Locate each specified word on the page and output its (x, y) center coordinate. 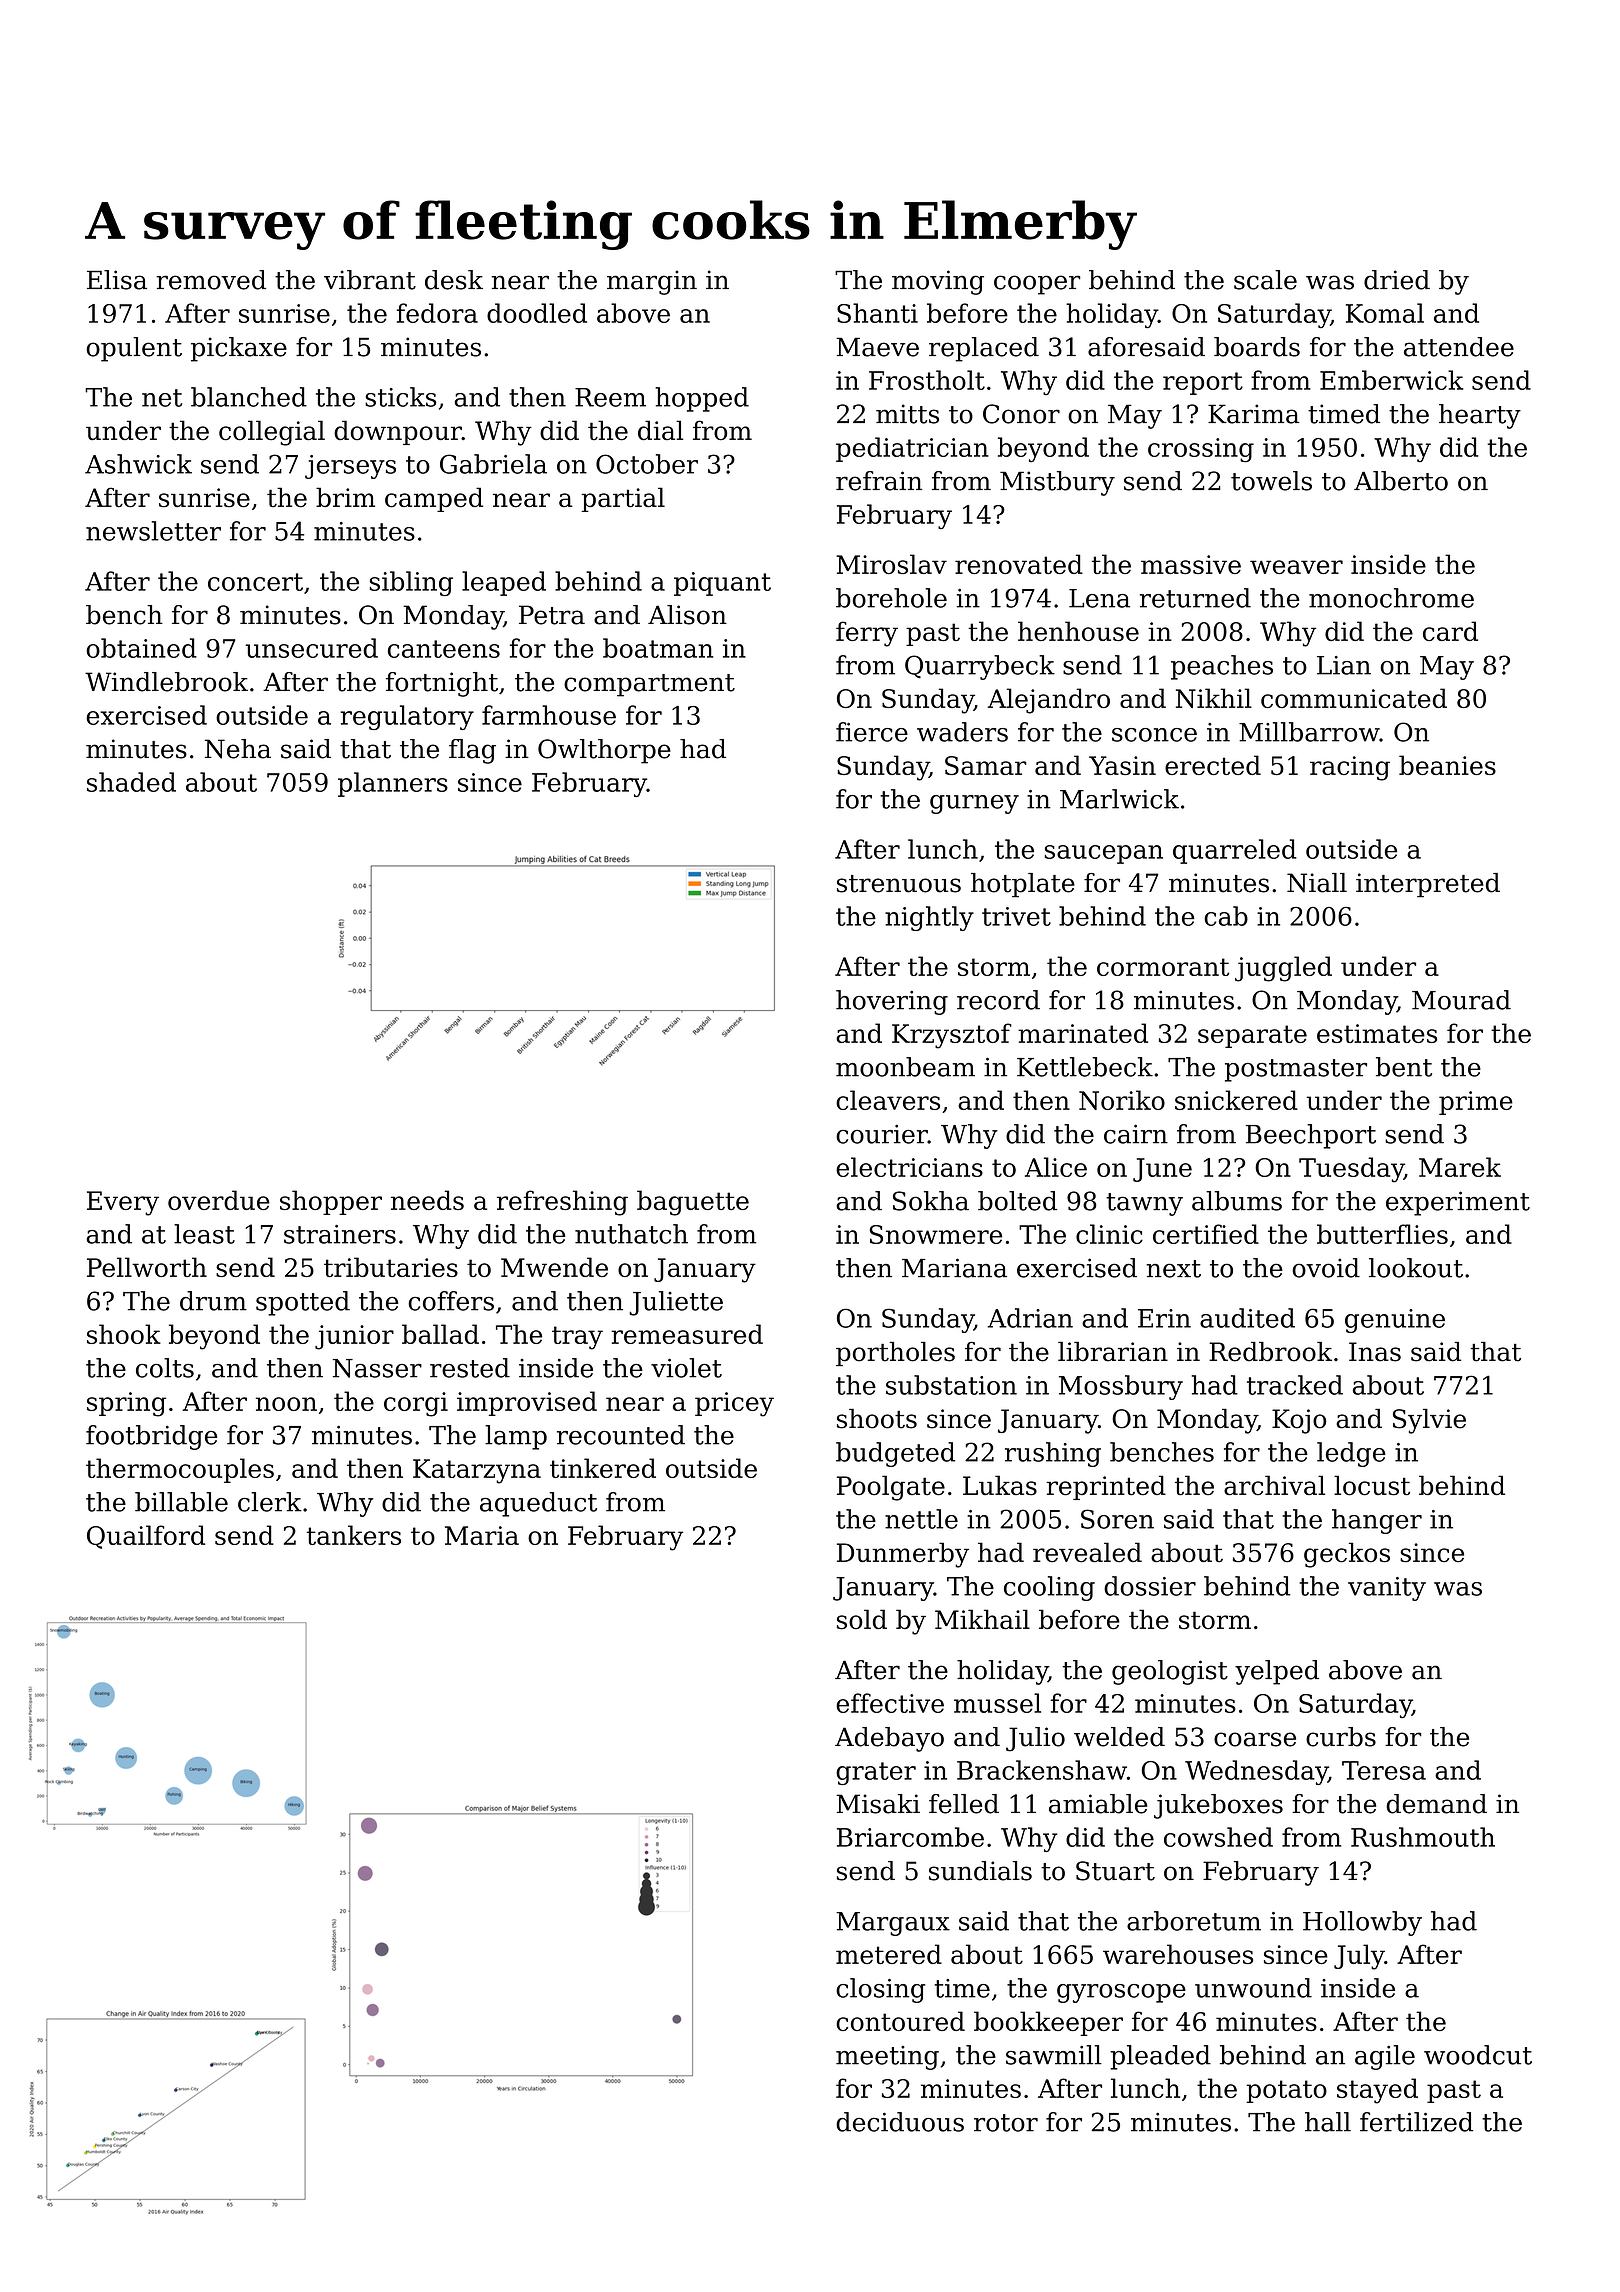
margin (652, 282)
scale (1265, 280)
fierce (872, 732)
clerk (270, 1502)
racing (1350, 768)
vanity (1387, 1589)
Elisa (117, 280)
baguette (693, 1203)
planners (393, 784)
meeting (887, 2058)
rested (470, 1368)
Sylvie (1429, 1421)
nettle (921, 1519)
